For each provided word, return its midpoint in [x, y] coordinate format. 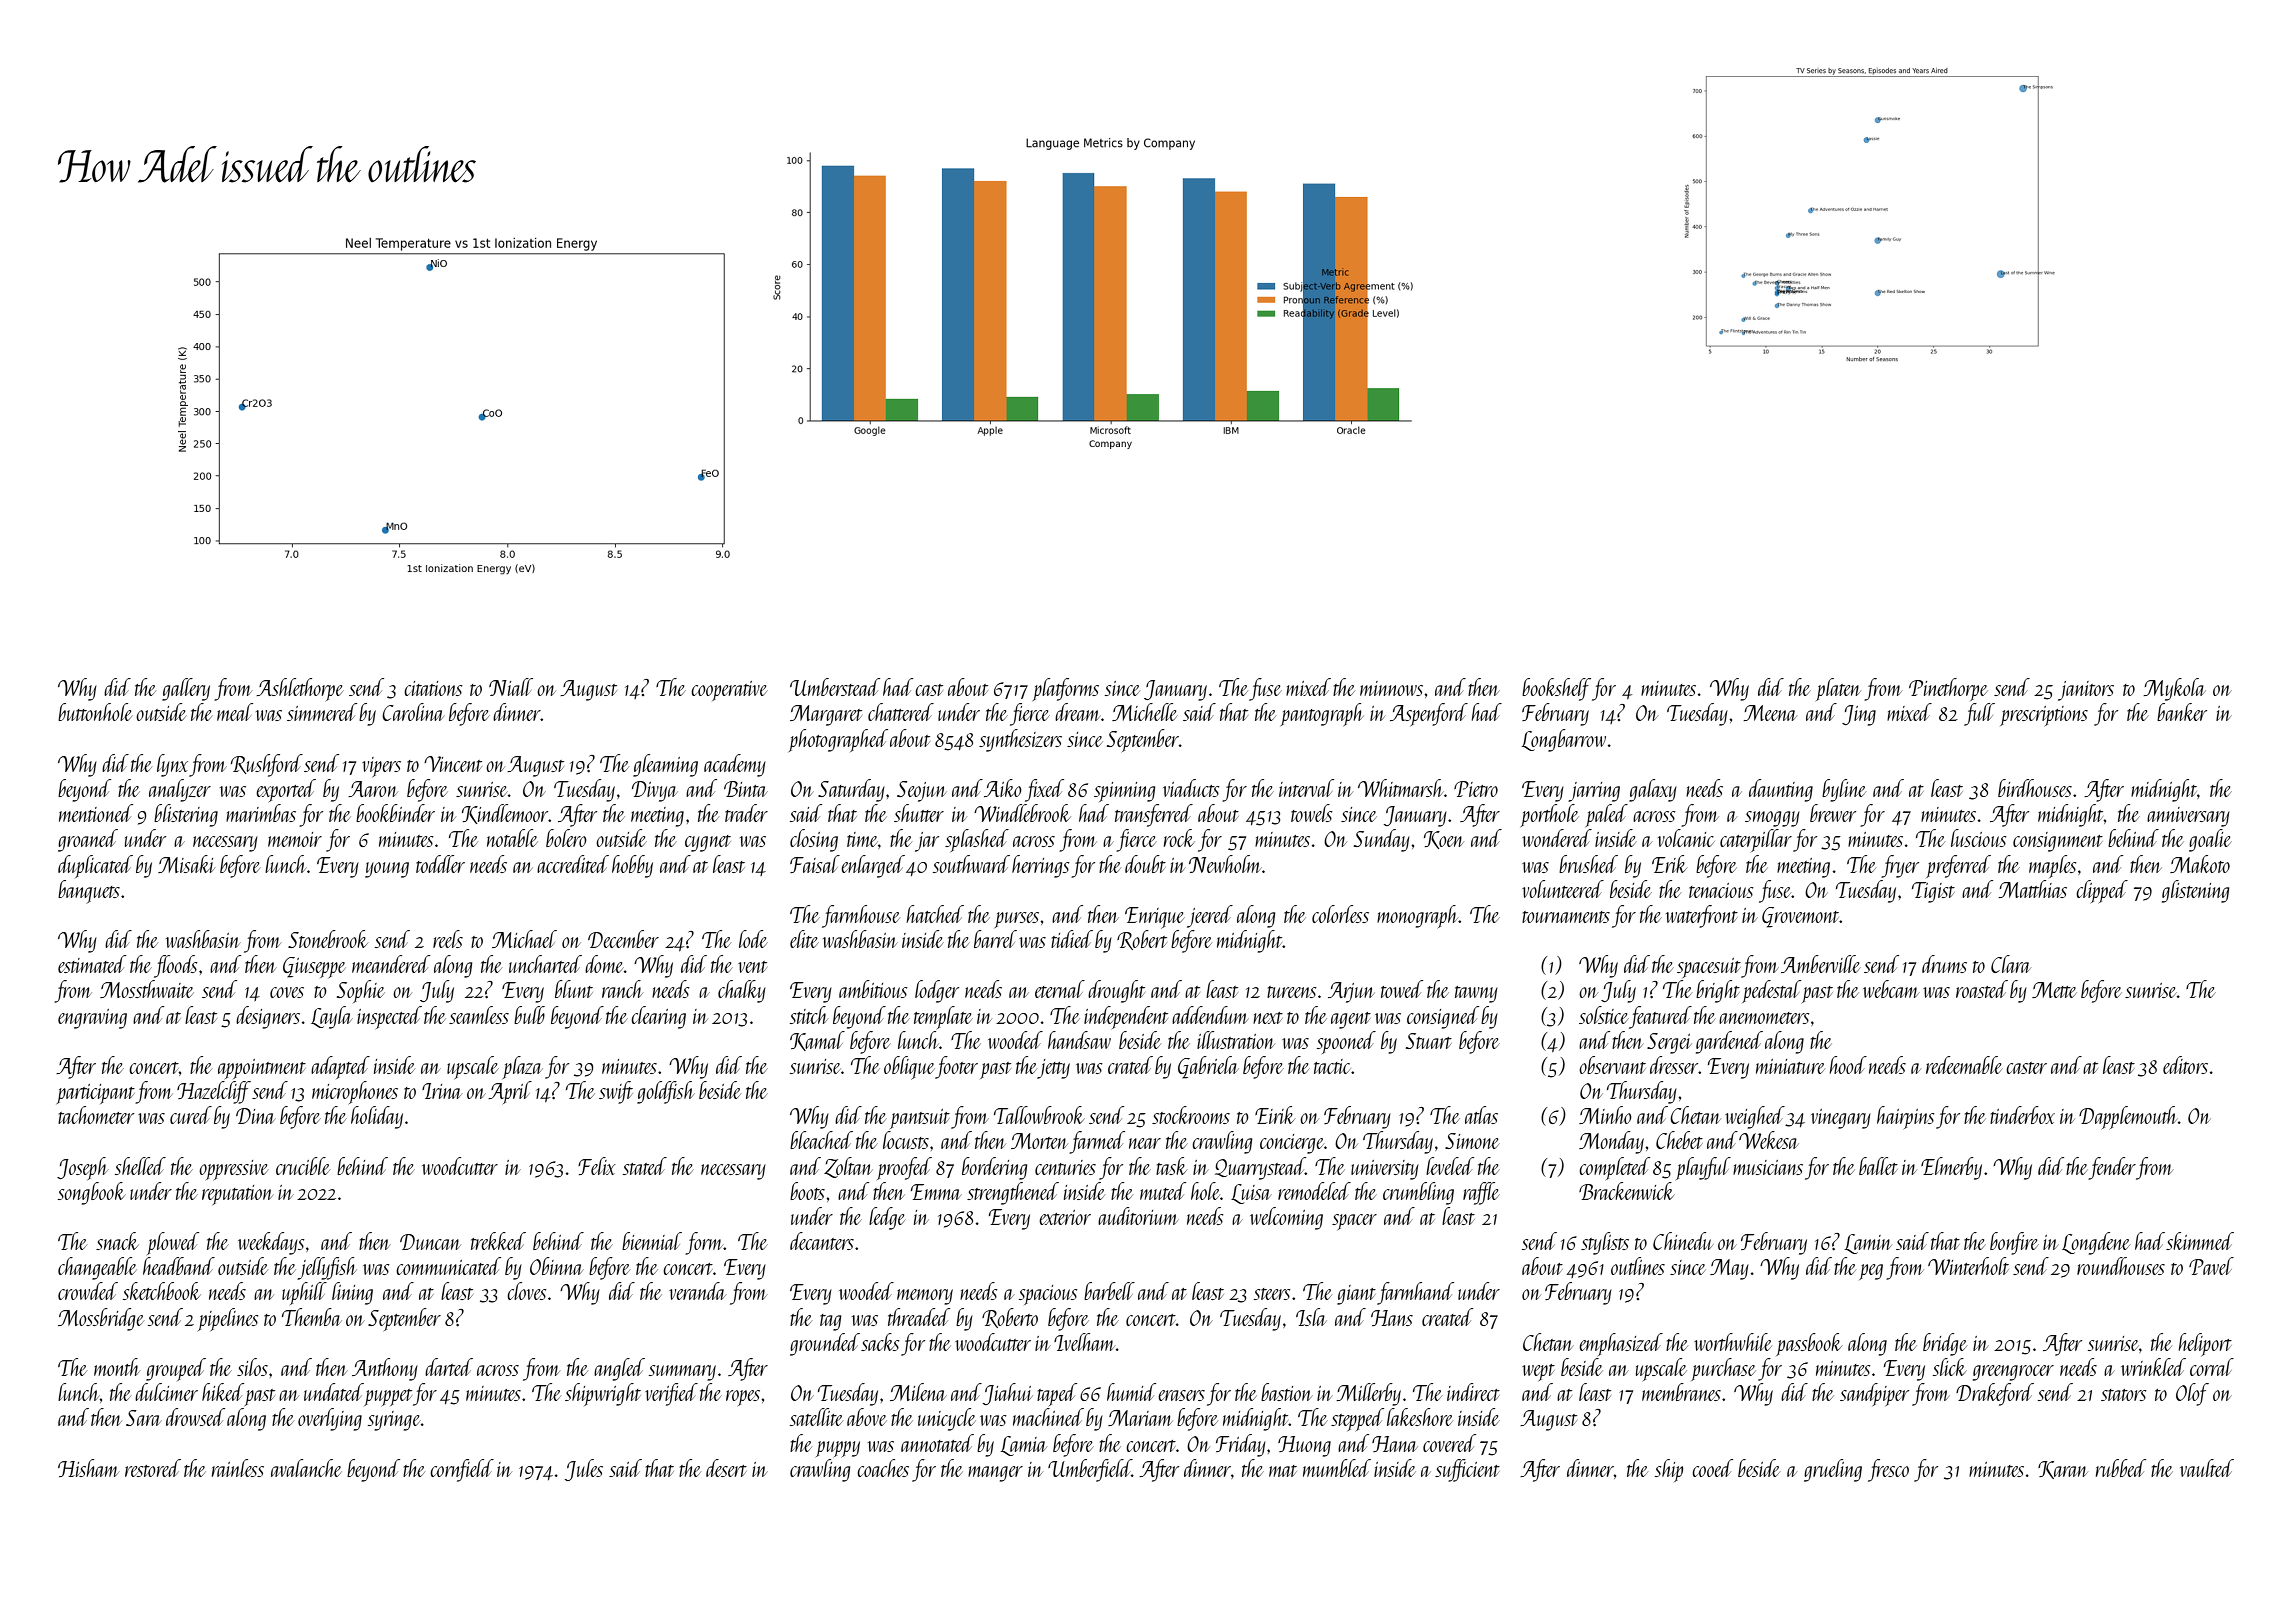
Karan [2063, 1470]
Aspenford [1429, 714]
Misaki [186, 864]
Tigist [1933, 892]
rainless [238, 1468]
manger [995, 1474]
